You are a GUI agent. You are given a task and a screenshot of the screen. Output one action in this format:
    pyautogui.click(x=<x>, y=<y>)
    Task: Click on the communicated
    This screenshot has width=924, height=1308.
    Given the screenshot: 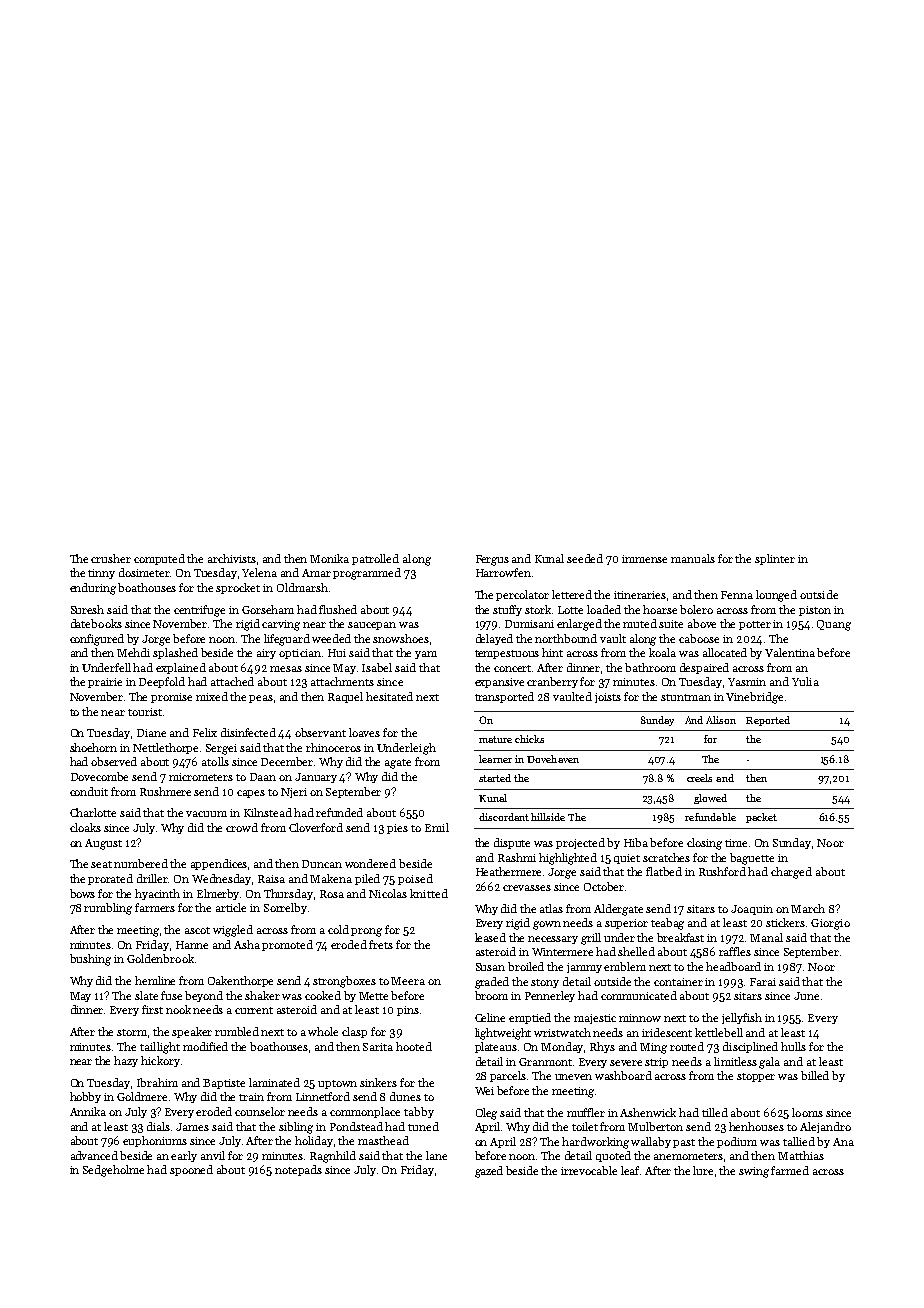 What is the action you would take?
    pyautogui.click(x=639, y=995)
